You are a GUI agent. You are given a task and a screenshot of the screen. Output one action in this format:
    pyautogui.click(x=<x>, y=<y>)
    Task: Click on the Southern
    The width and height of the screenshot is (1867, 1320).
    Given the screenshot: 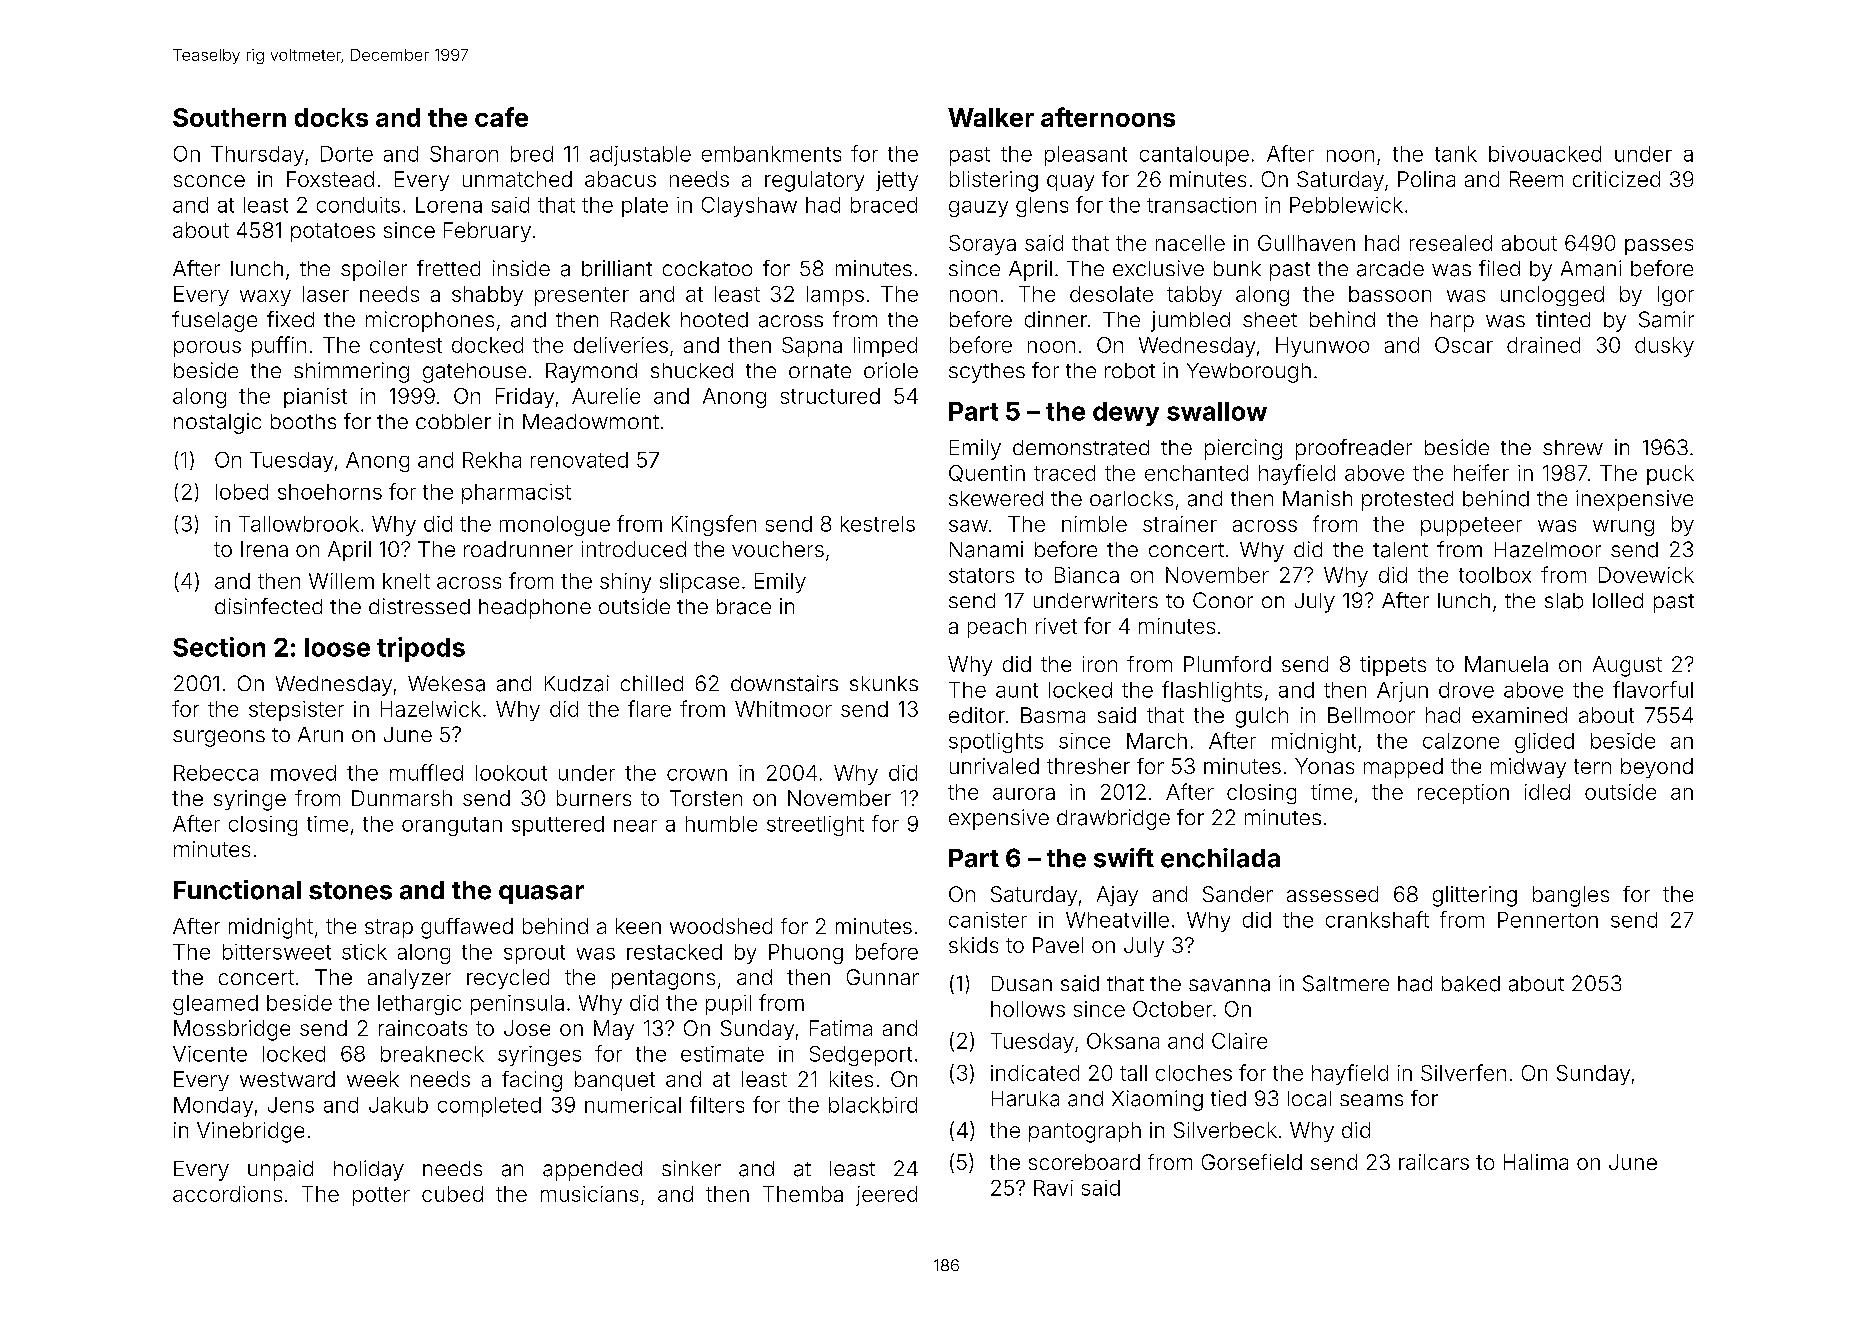 What is the action you would take?
    pyautogui.click(x=229, y=117)
